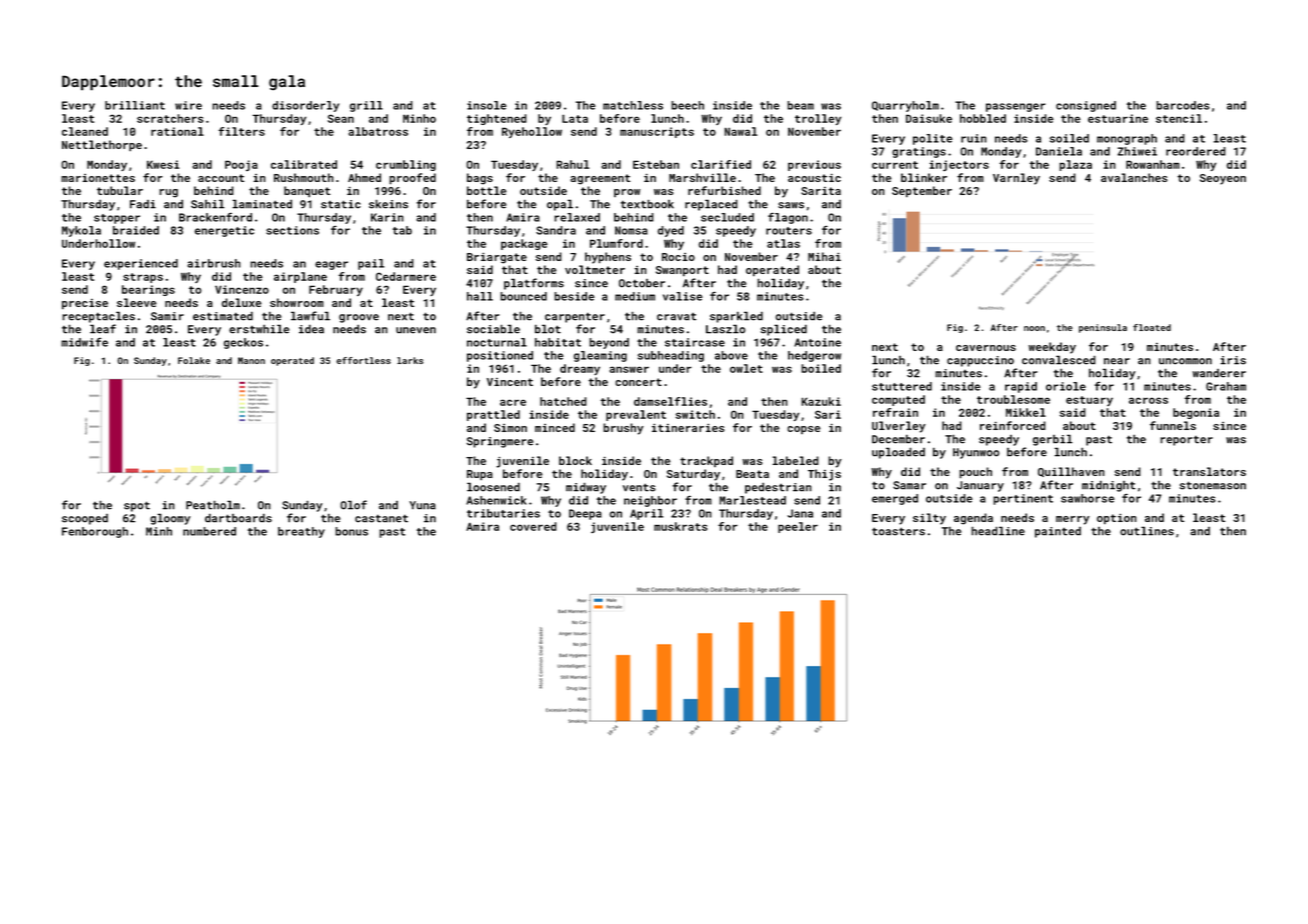 This page has width=1308, height=924. What do you see at coordinates (736, 317) in the page?
I see `sparkled` at bounding box center [736, 317].
